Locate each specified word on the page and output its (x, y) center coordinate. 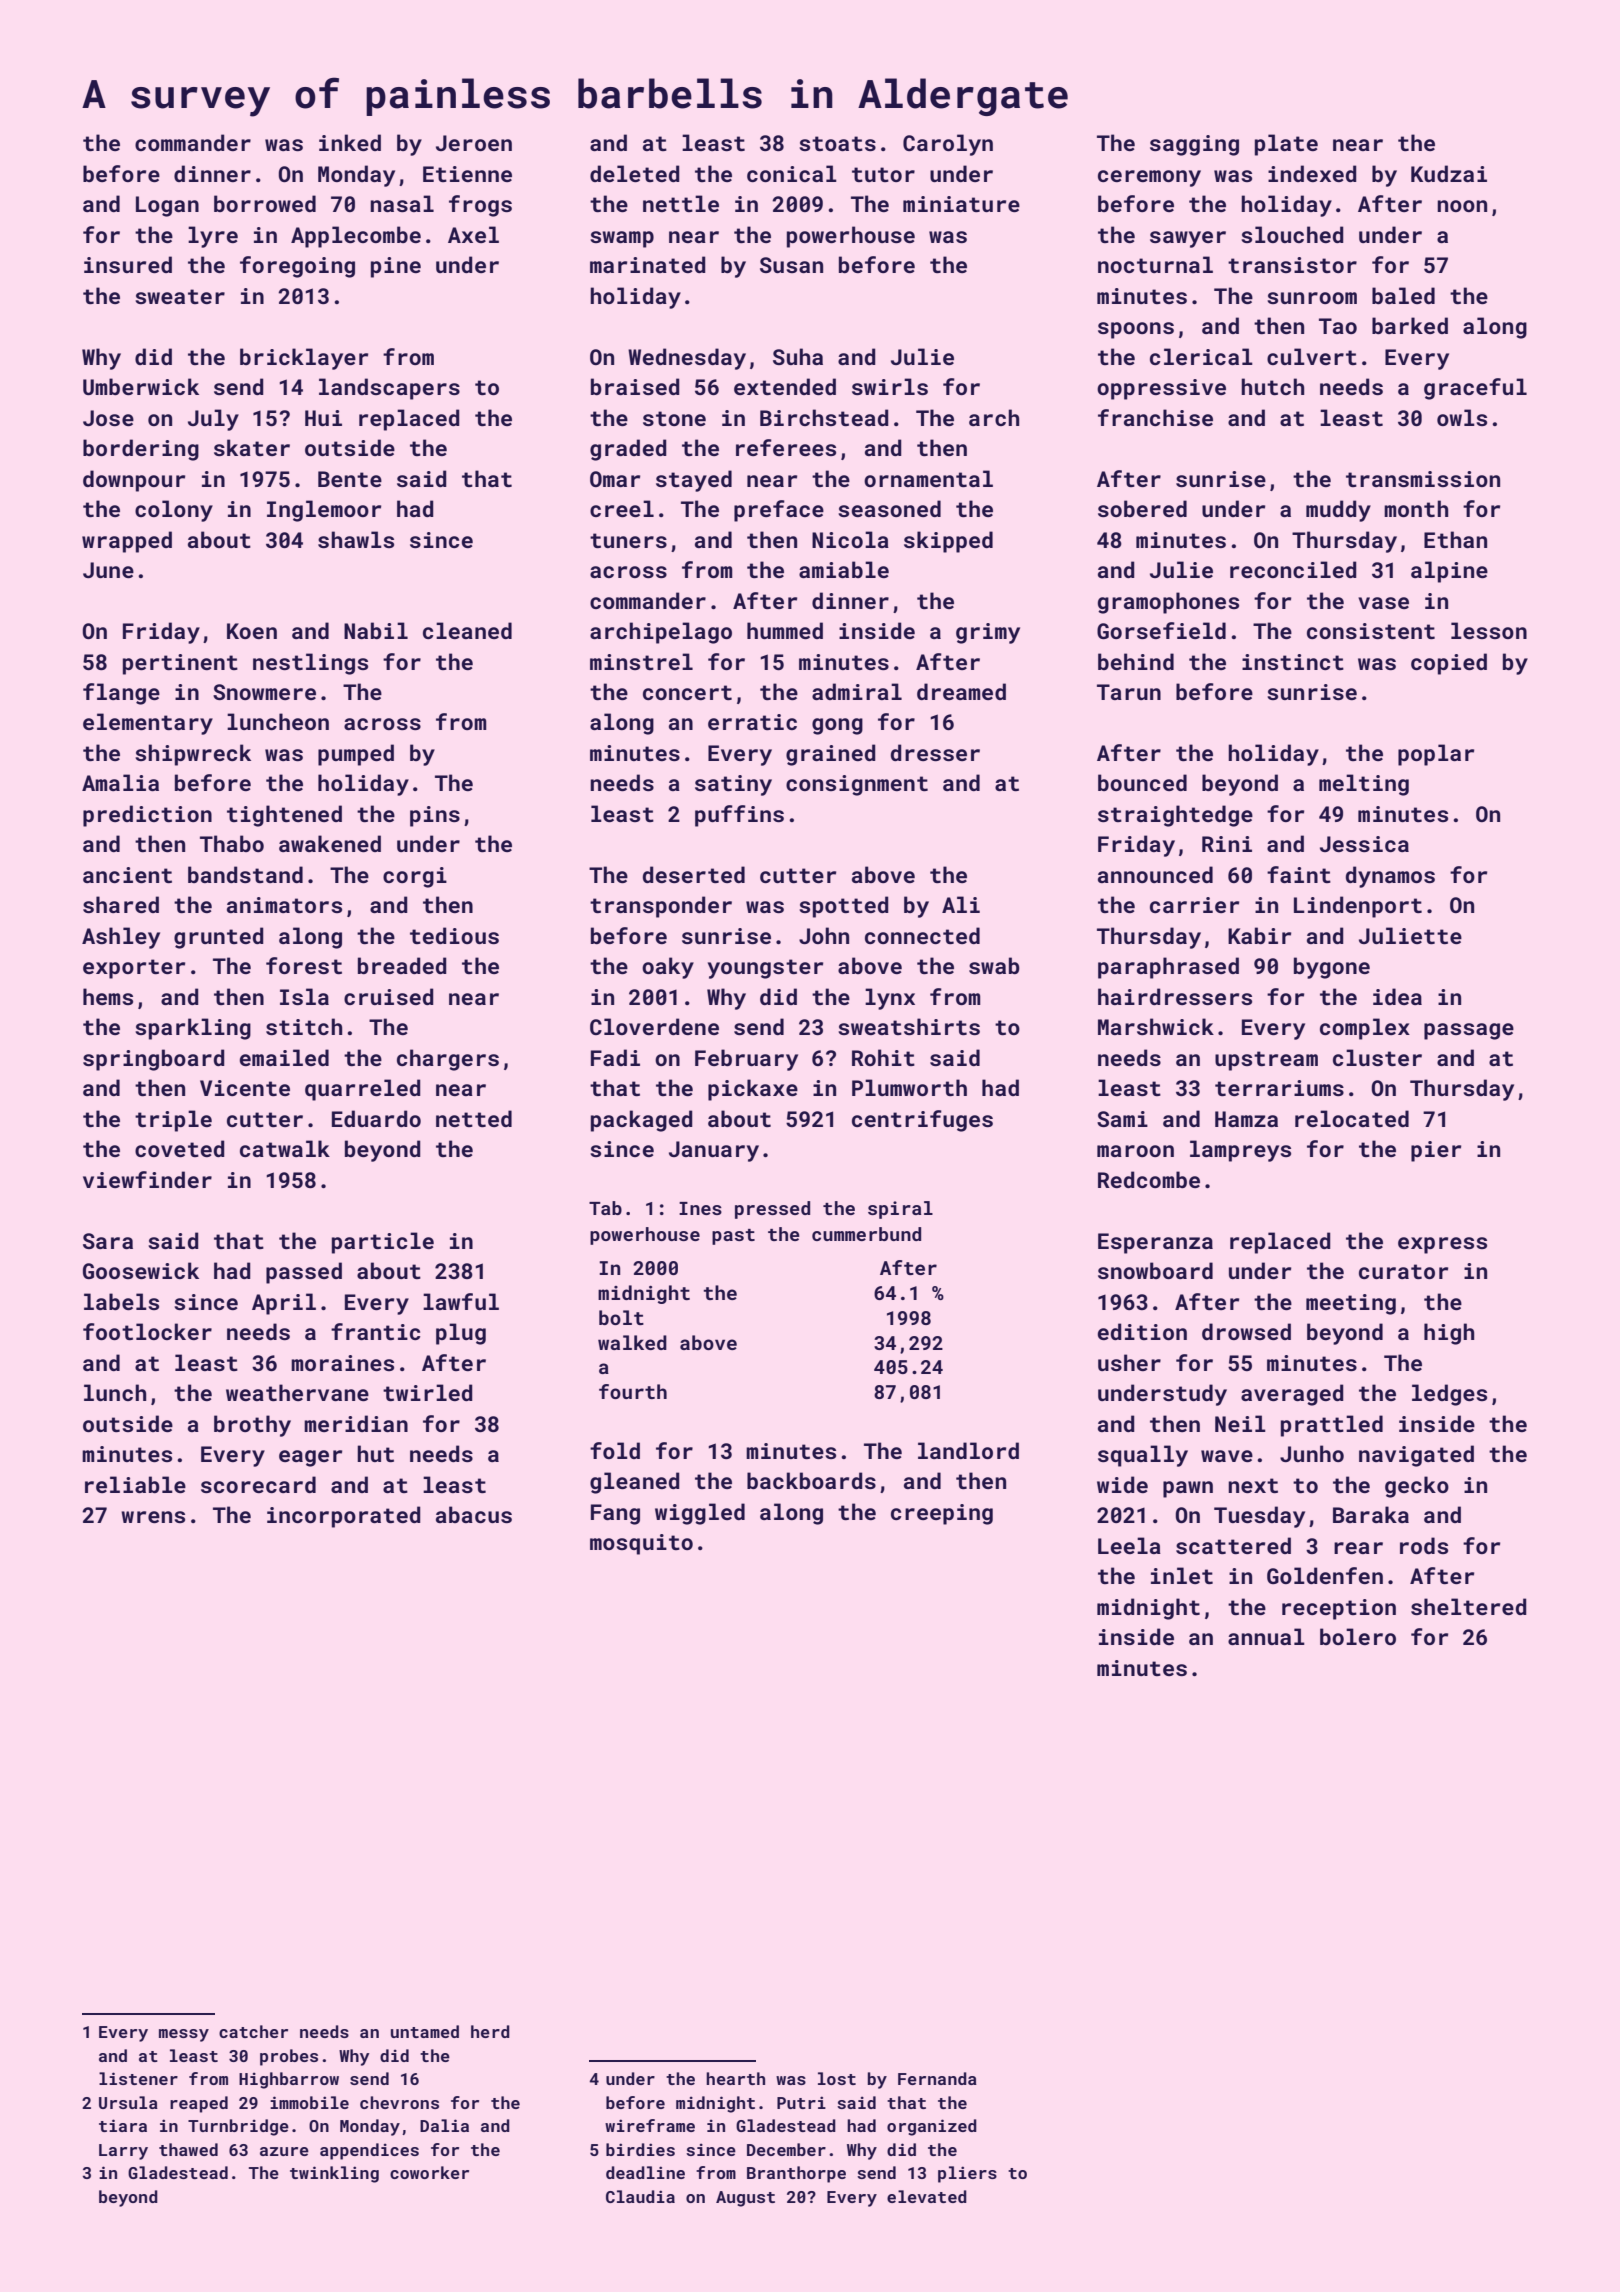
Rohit (883, 1057)
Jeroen (474, 143)
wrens (153, 1517)
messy (184, 2035)
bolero (1358, 1636)
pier (1436, 1151)
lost (837, 2078)
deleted (635, 173)
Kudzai (1449, 173)
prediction (147, 816)
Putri (801, 2102)
